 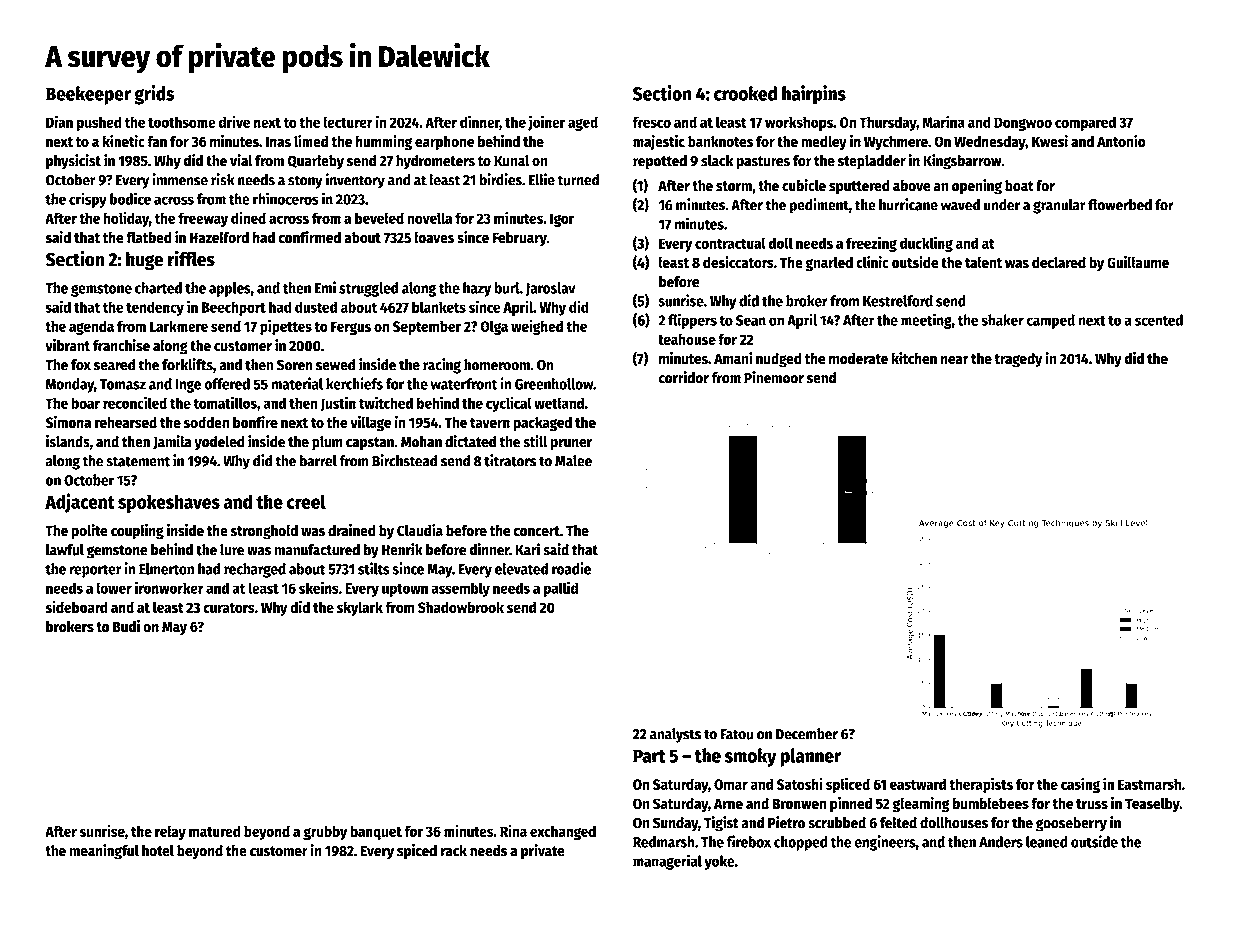 I want to click on exchanged, so click(x=563, y=832).
